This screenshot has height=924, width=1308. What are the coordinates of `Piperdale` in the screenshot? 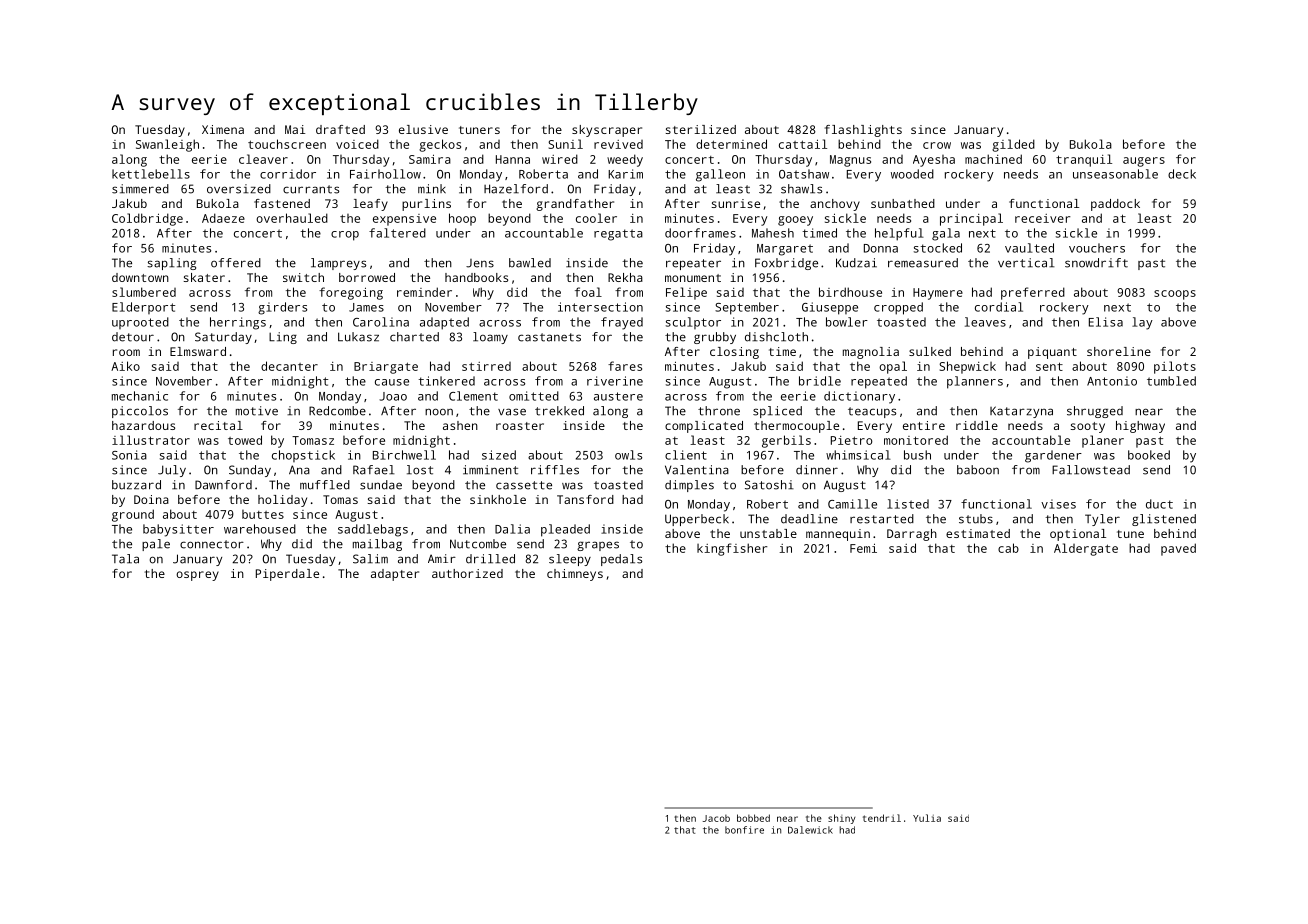 It's located at (287, 575).
